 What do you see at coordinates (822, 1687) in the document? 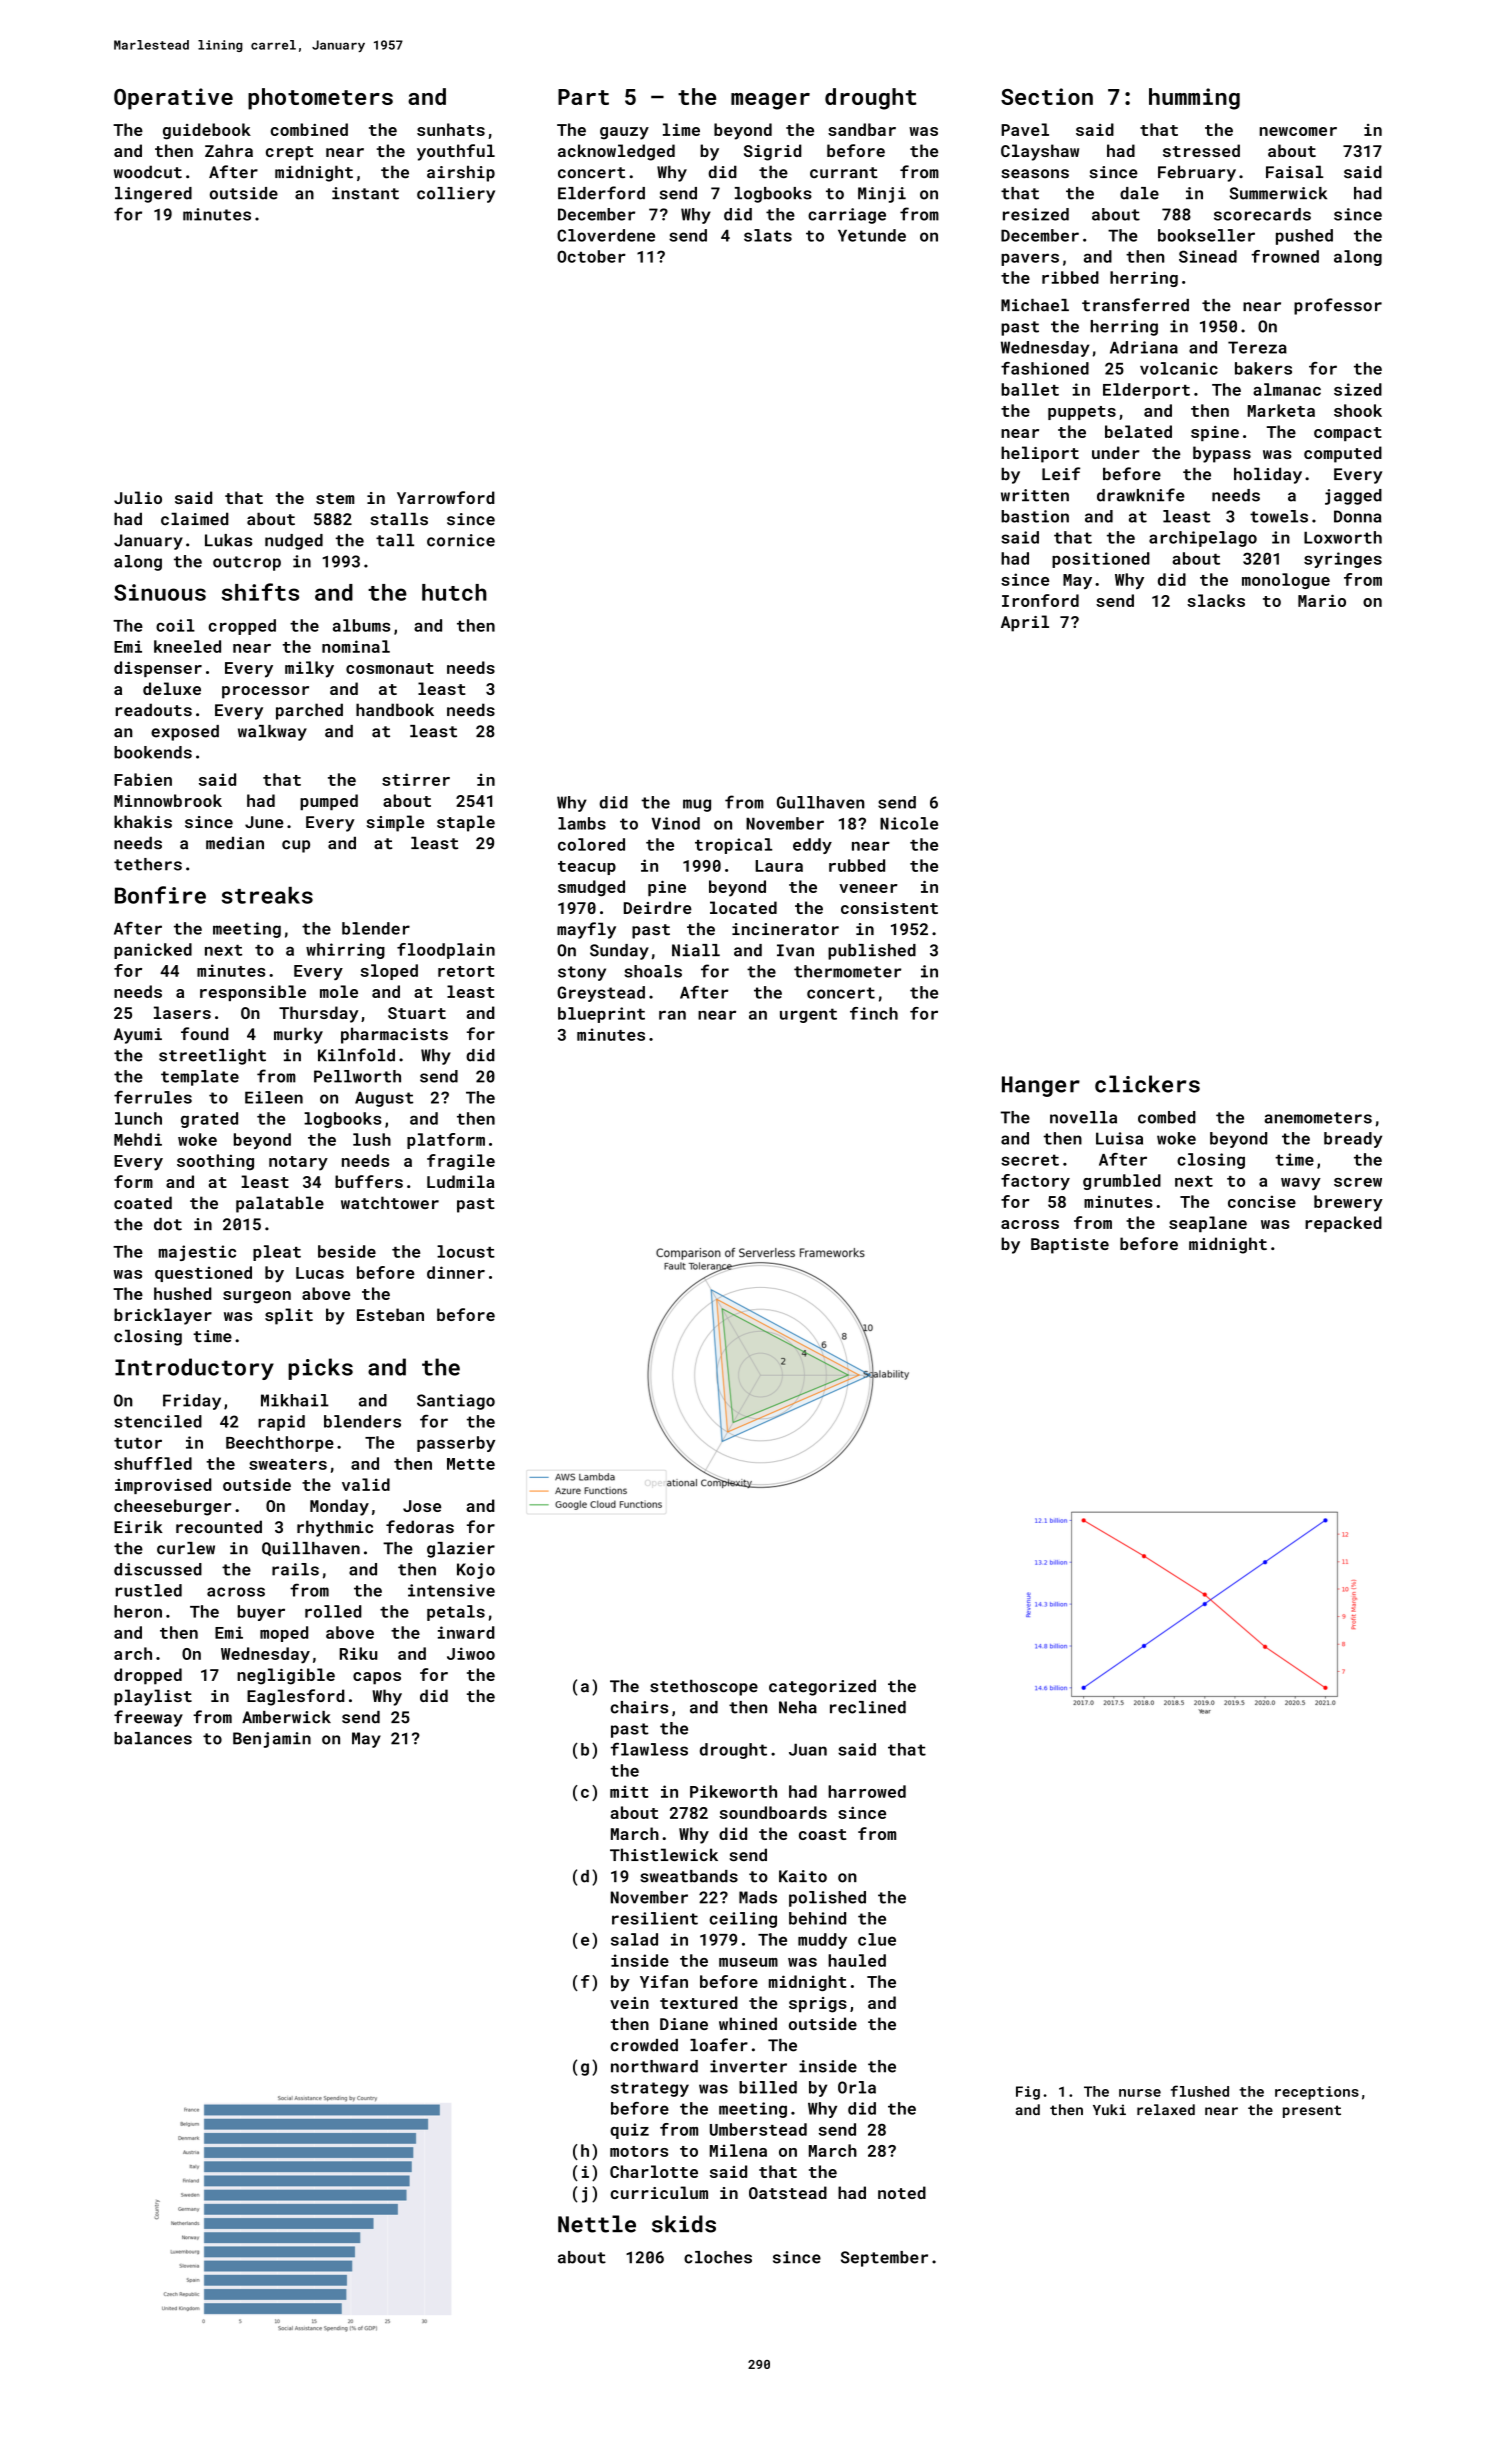
I see `categorized` at bounding box center [822, 1687].
